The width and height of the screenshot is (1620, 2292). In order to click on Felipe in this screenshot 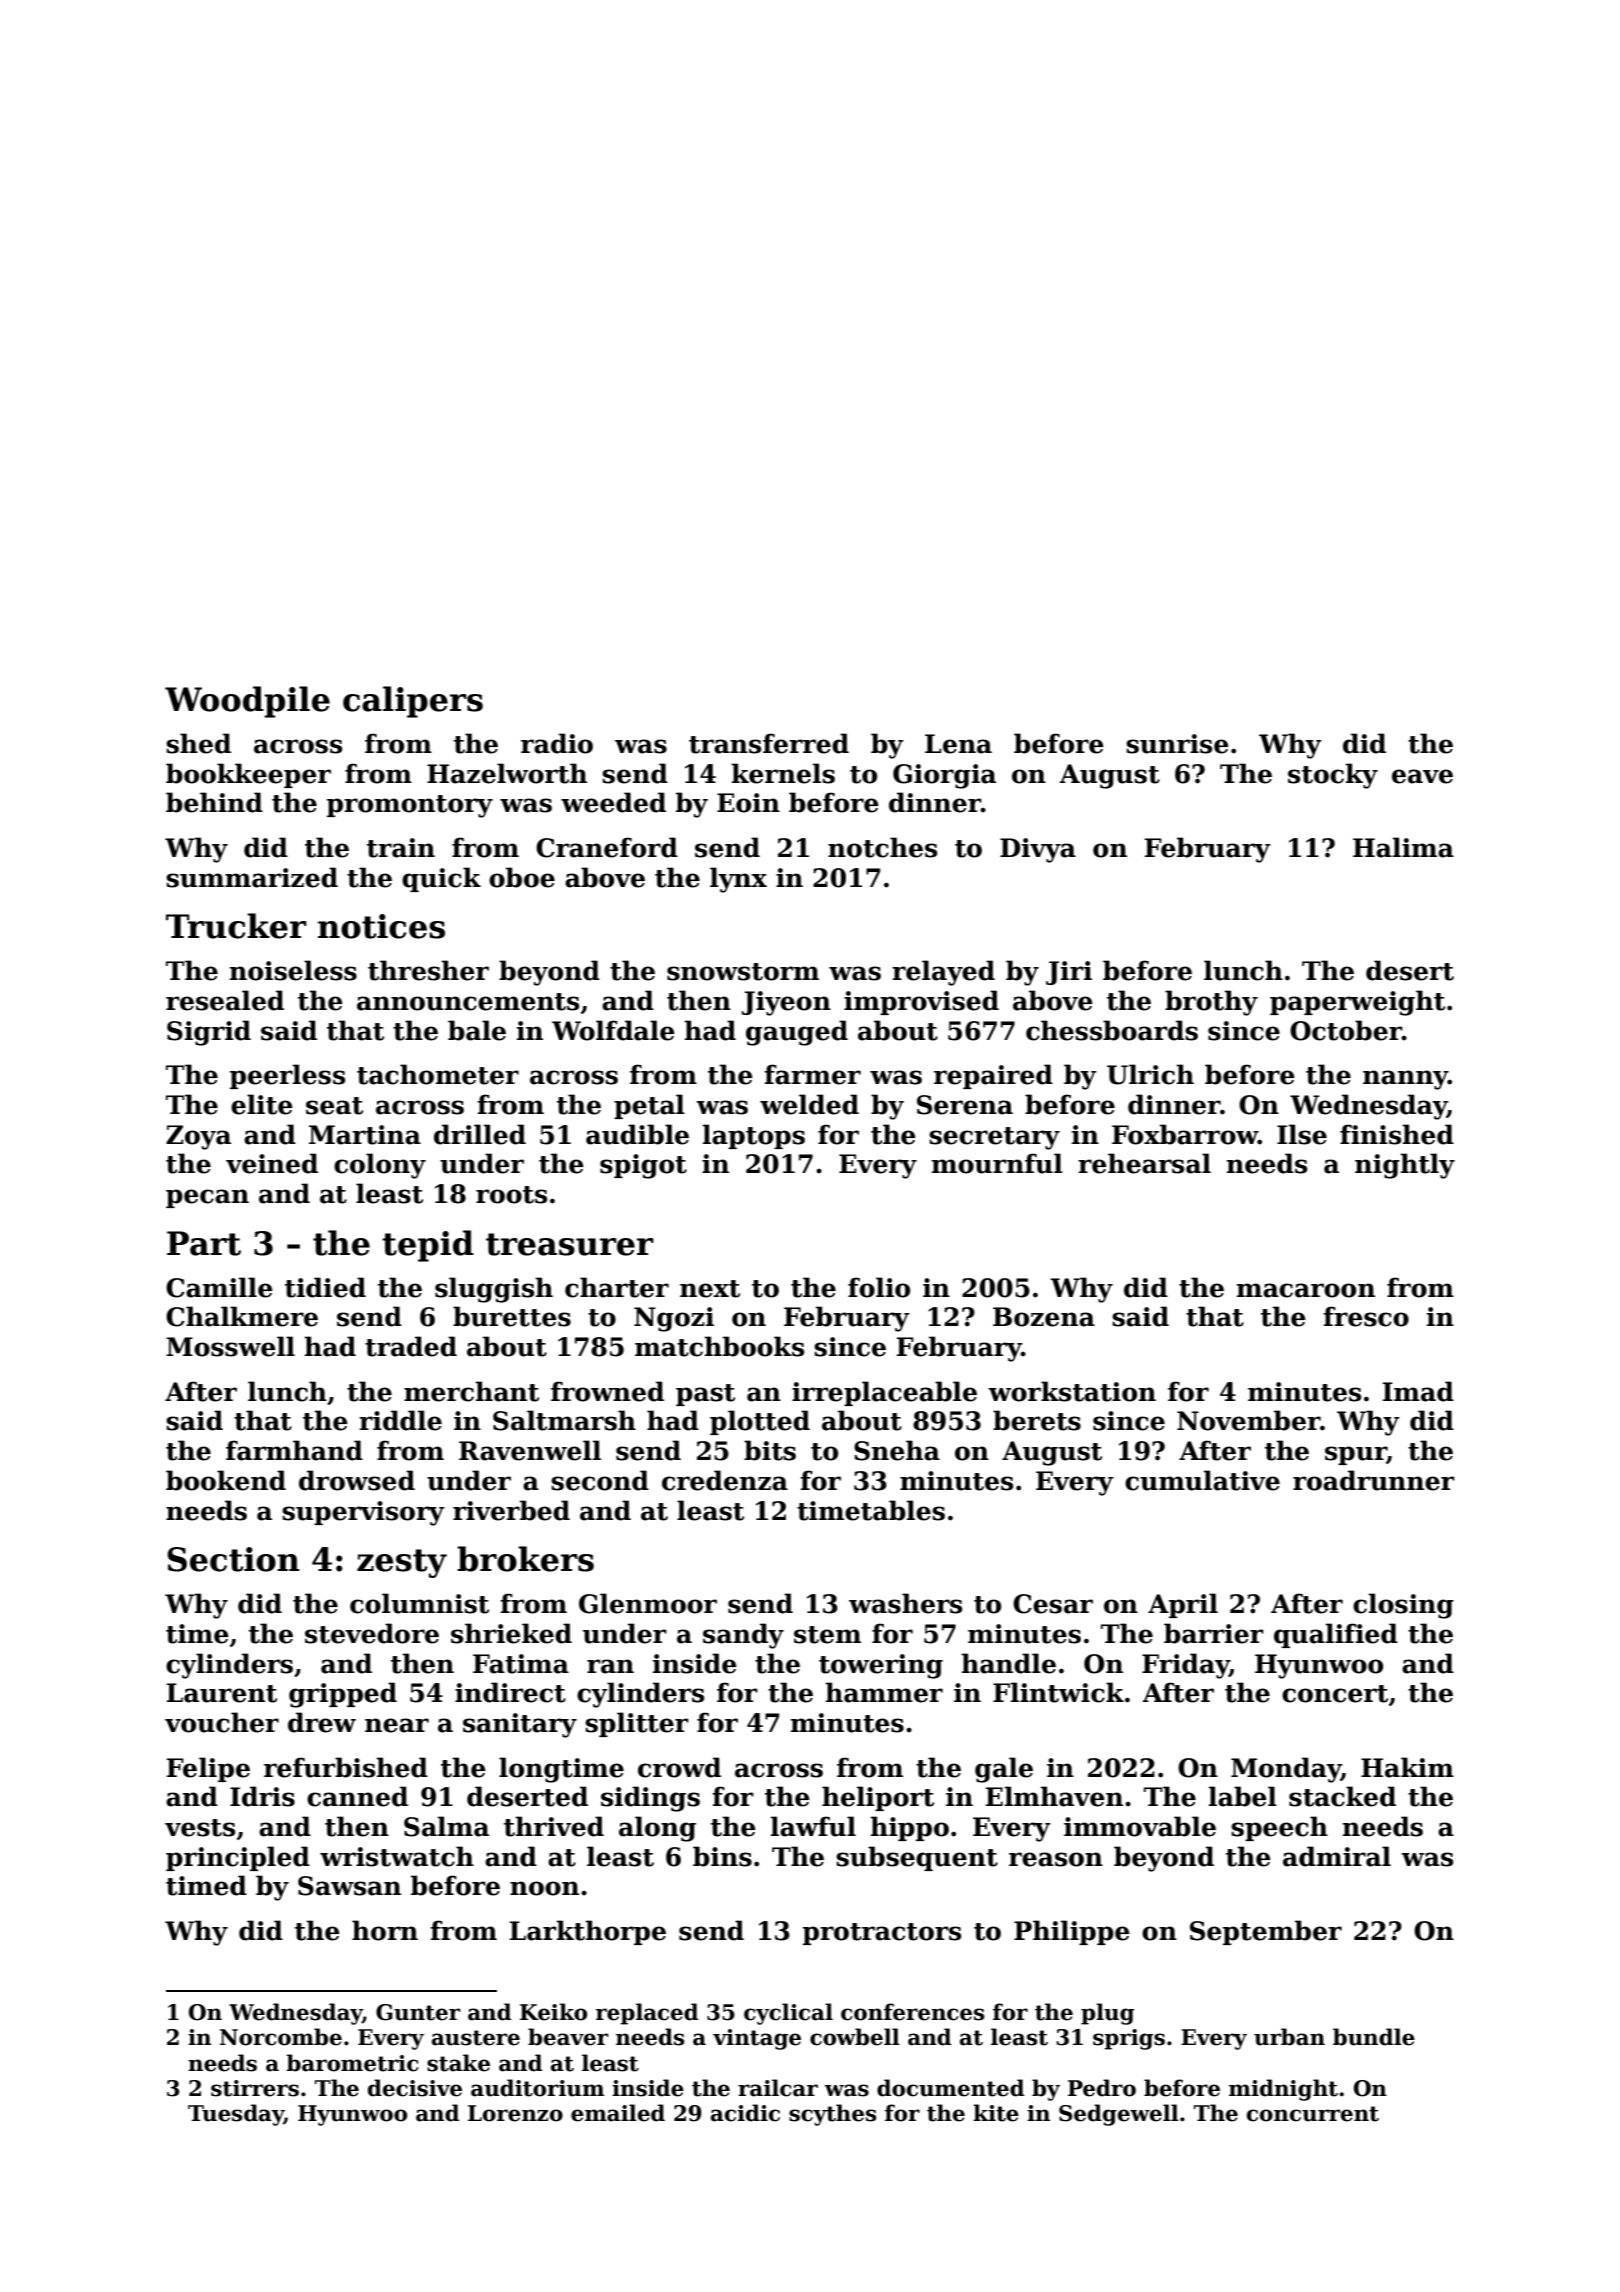, I will do `click(208, 1769)`.
